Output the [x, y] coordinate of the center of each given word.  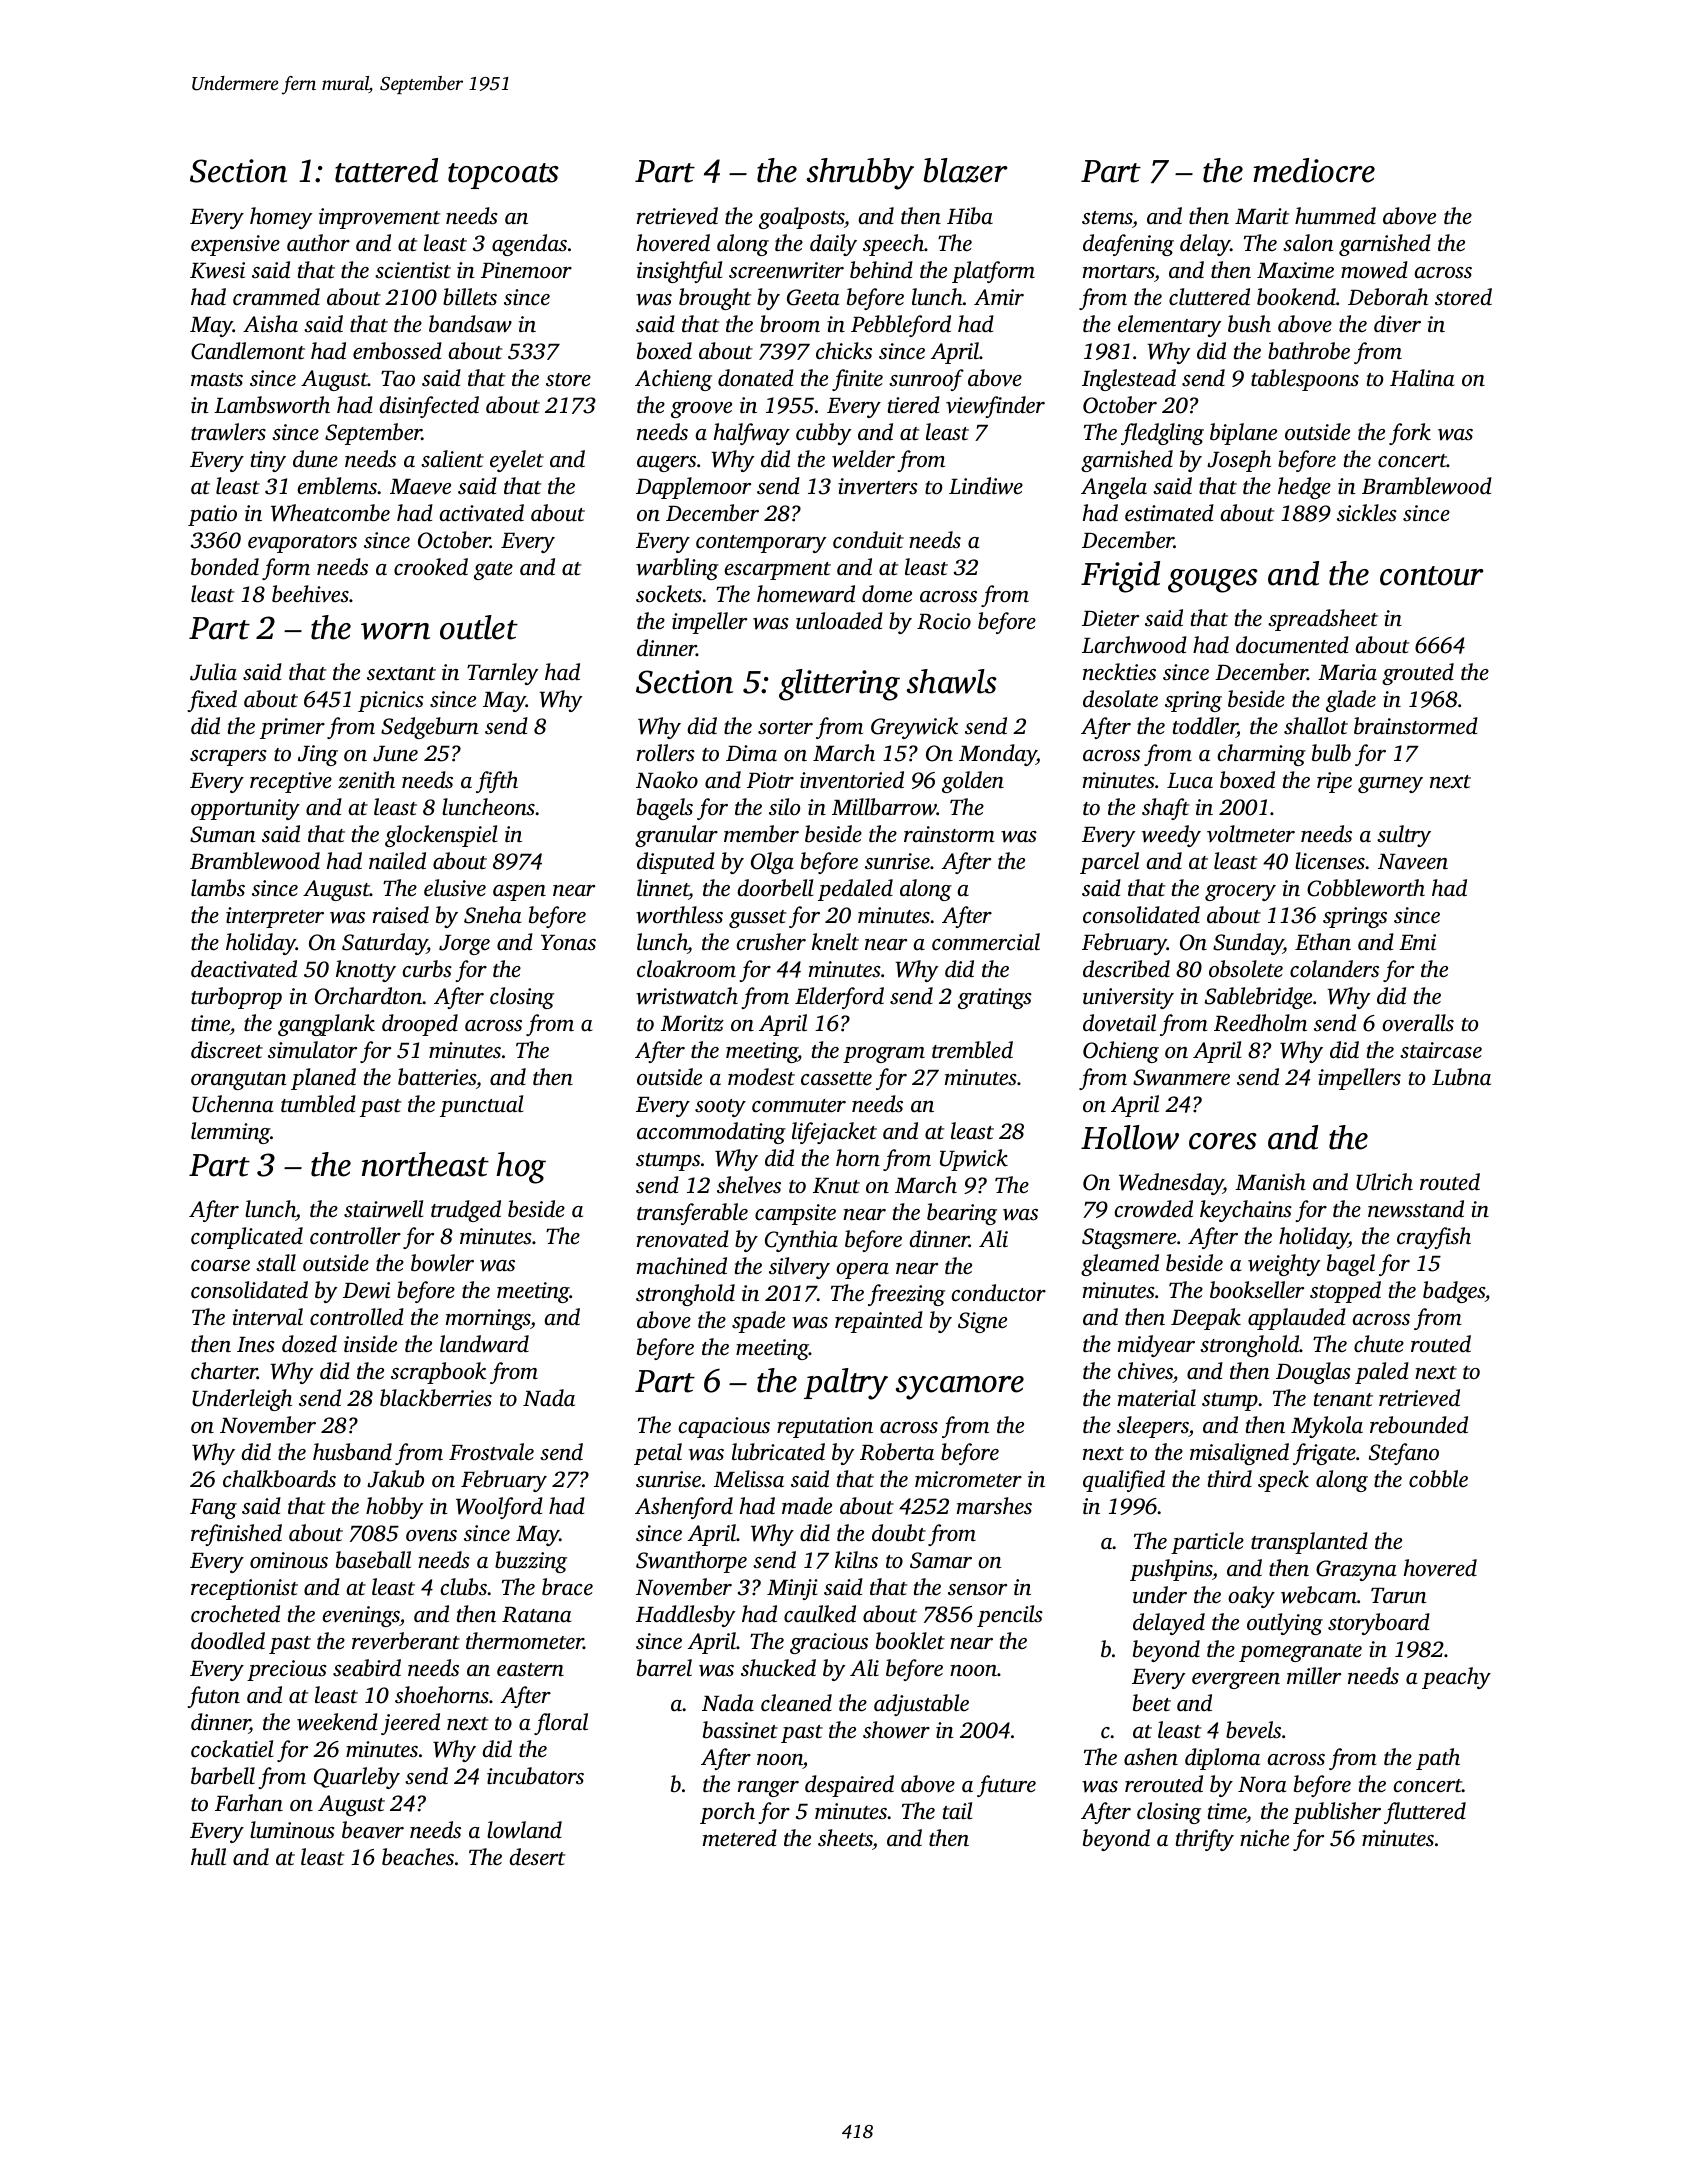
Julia [213, 672]
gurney [1390, 785]
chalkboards [279, 1479]
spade [758, 1322]
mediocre [1314, 170]
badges [1454, 1292]
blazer [965, 170]
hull [208, 1857]
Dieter [1110, 618]
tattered [386, 170]
